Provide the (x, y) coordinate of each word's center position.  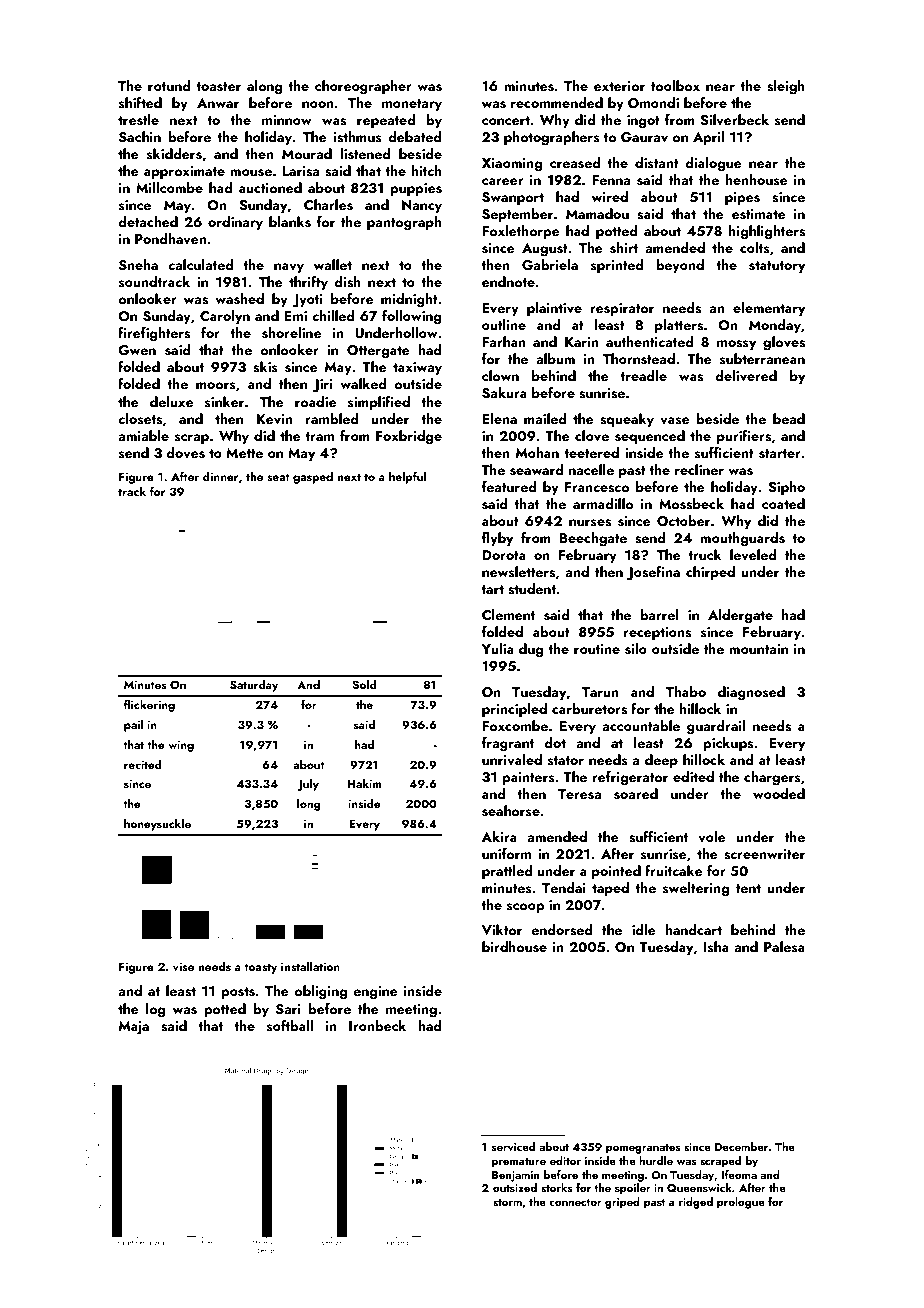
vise (183, 966)
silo (636, 649)
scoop (525, 908)
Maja (134, 1028)
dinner (221, 476)
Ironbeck (377, 1025)
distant (657, 163)
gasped (313, 477)
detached (148, 221)
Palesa (784, 947)
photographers (552, 138)
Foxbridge (409, 437)
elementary (769, 309)
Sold (364, 684)
